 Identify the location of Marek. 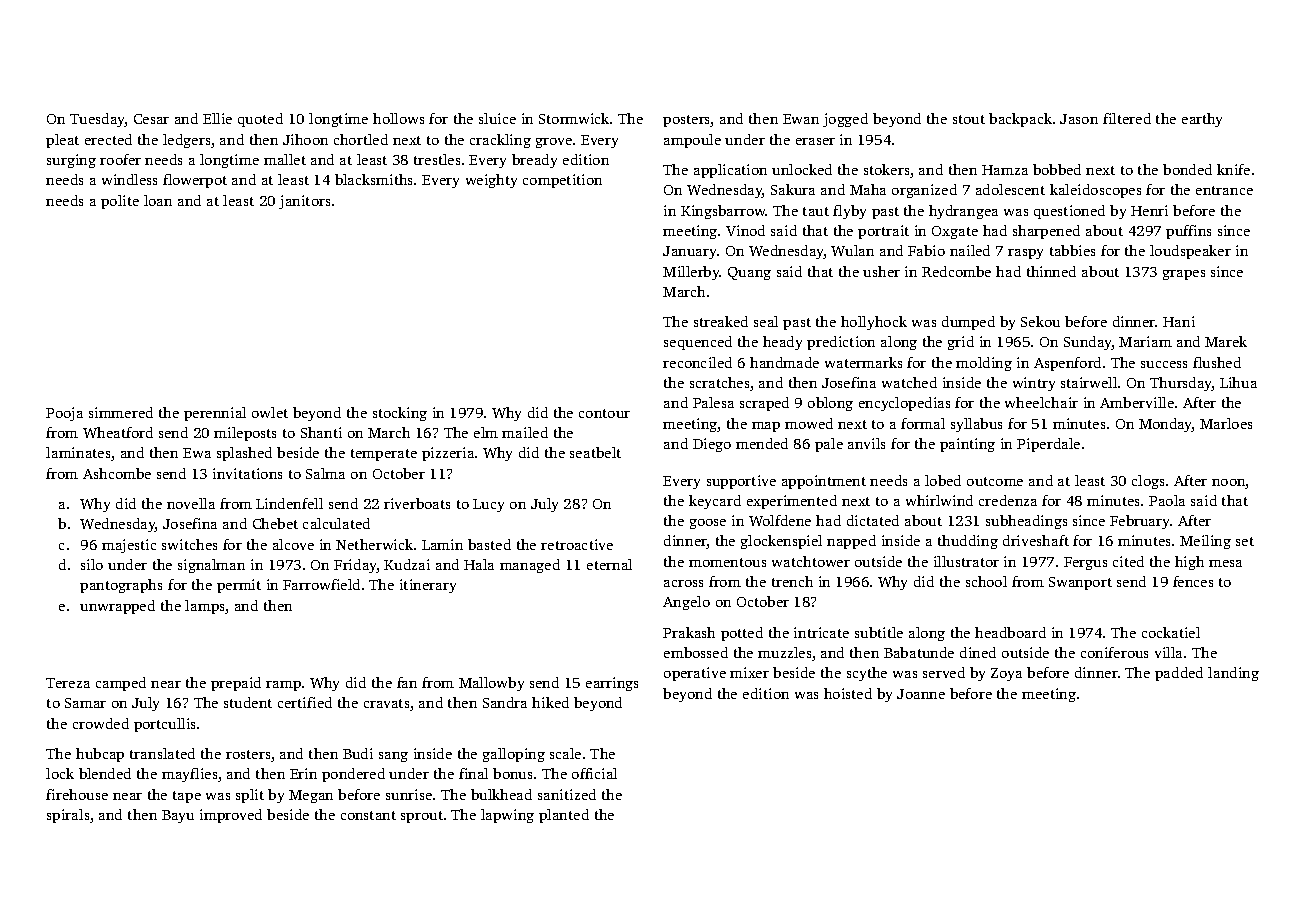
(1226, 341).
